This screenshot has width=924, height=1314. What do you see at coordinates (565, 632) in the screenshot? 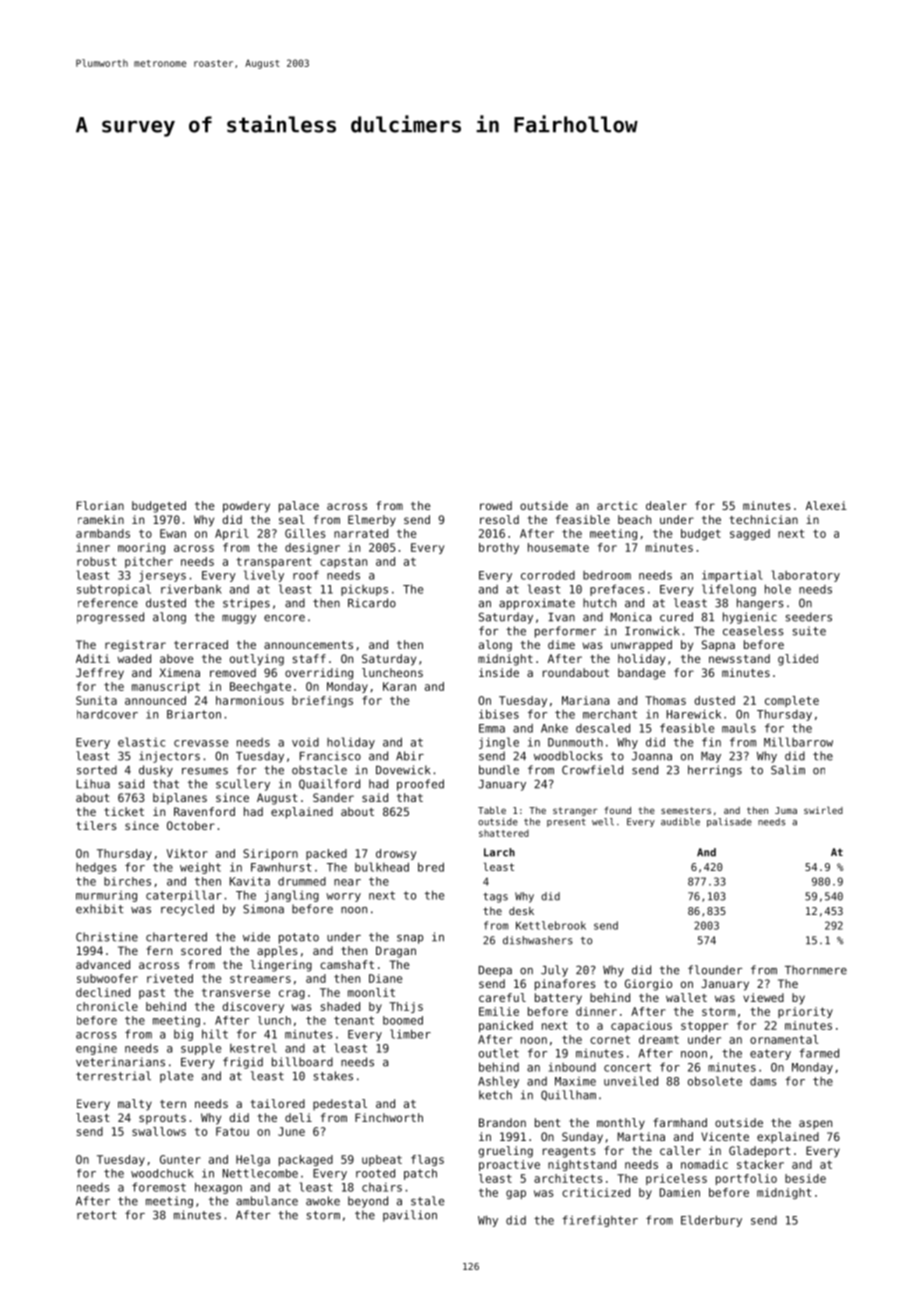
I see `performer` at bounding box center [565, 632].
